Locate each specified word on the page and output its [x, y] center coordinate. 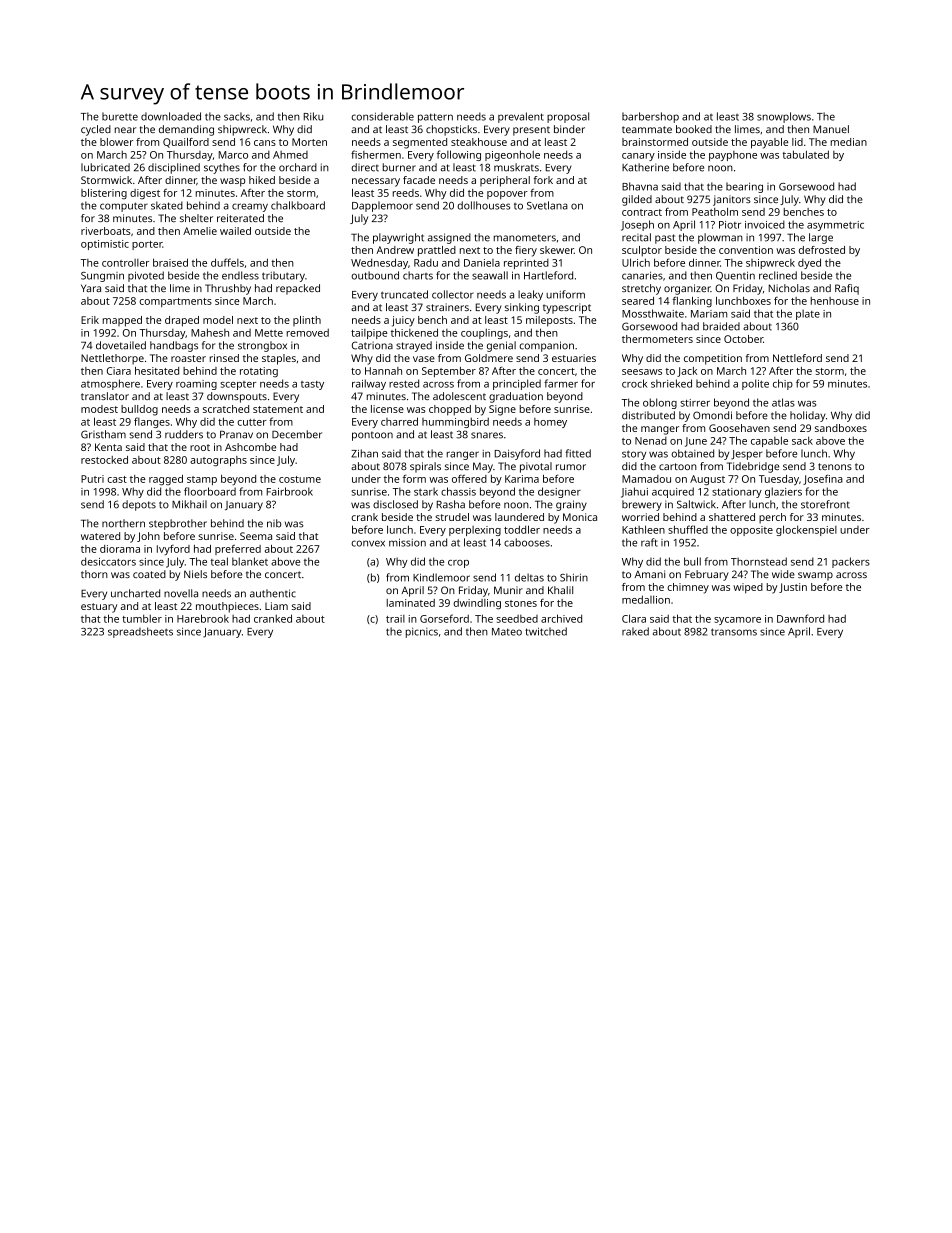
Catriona [372, 345]
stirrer [695, 403]
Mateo [507, 632]
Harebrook [203, 618]
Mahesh [210, 332]
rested [404, 383]
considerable [382, 116]
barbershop [650, 117]
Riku [313, 116]
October [743, 339]
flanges [152, 422]
